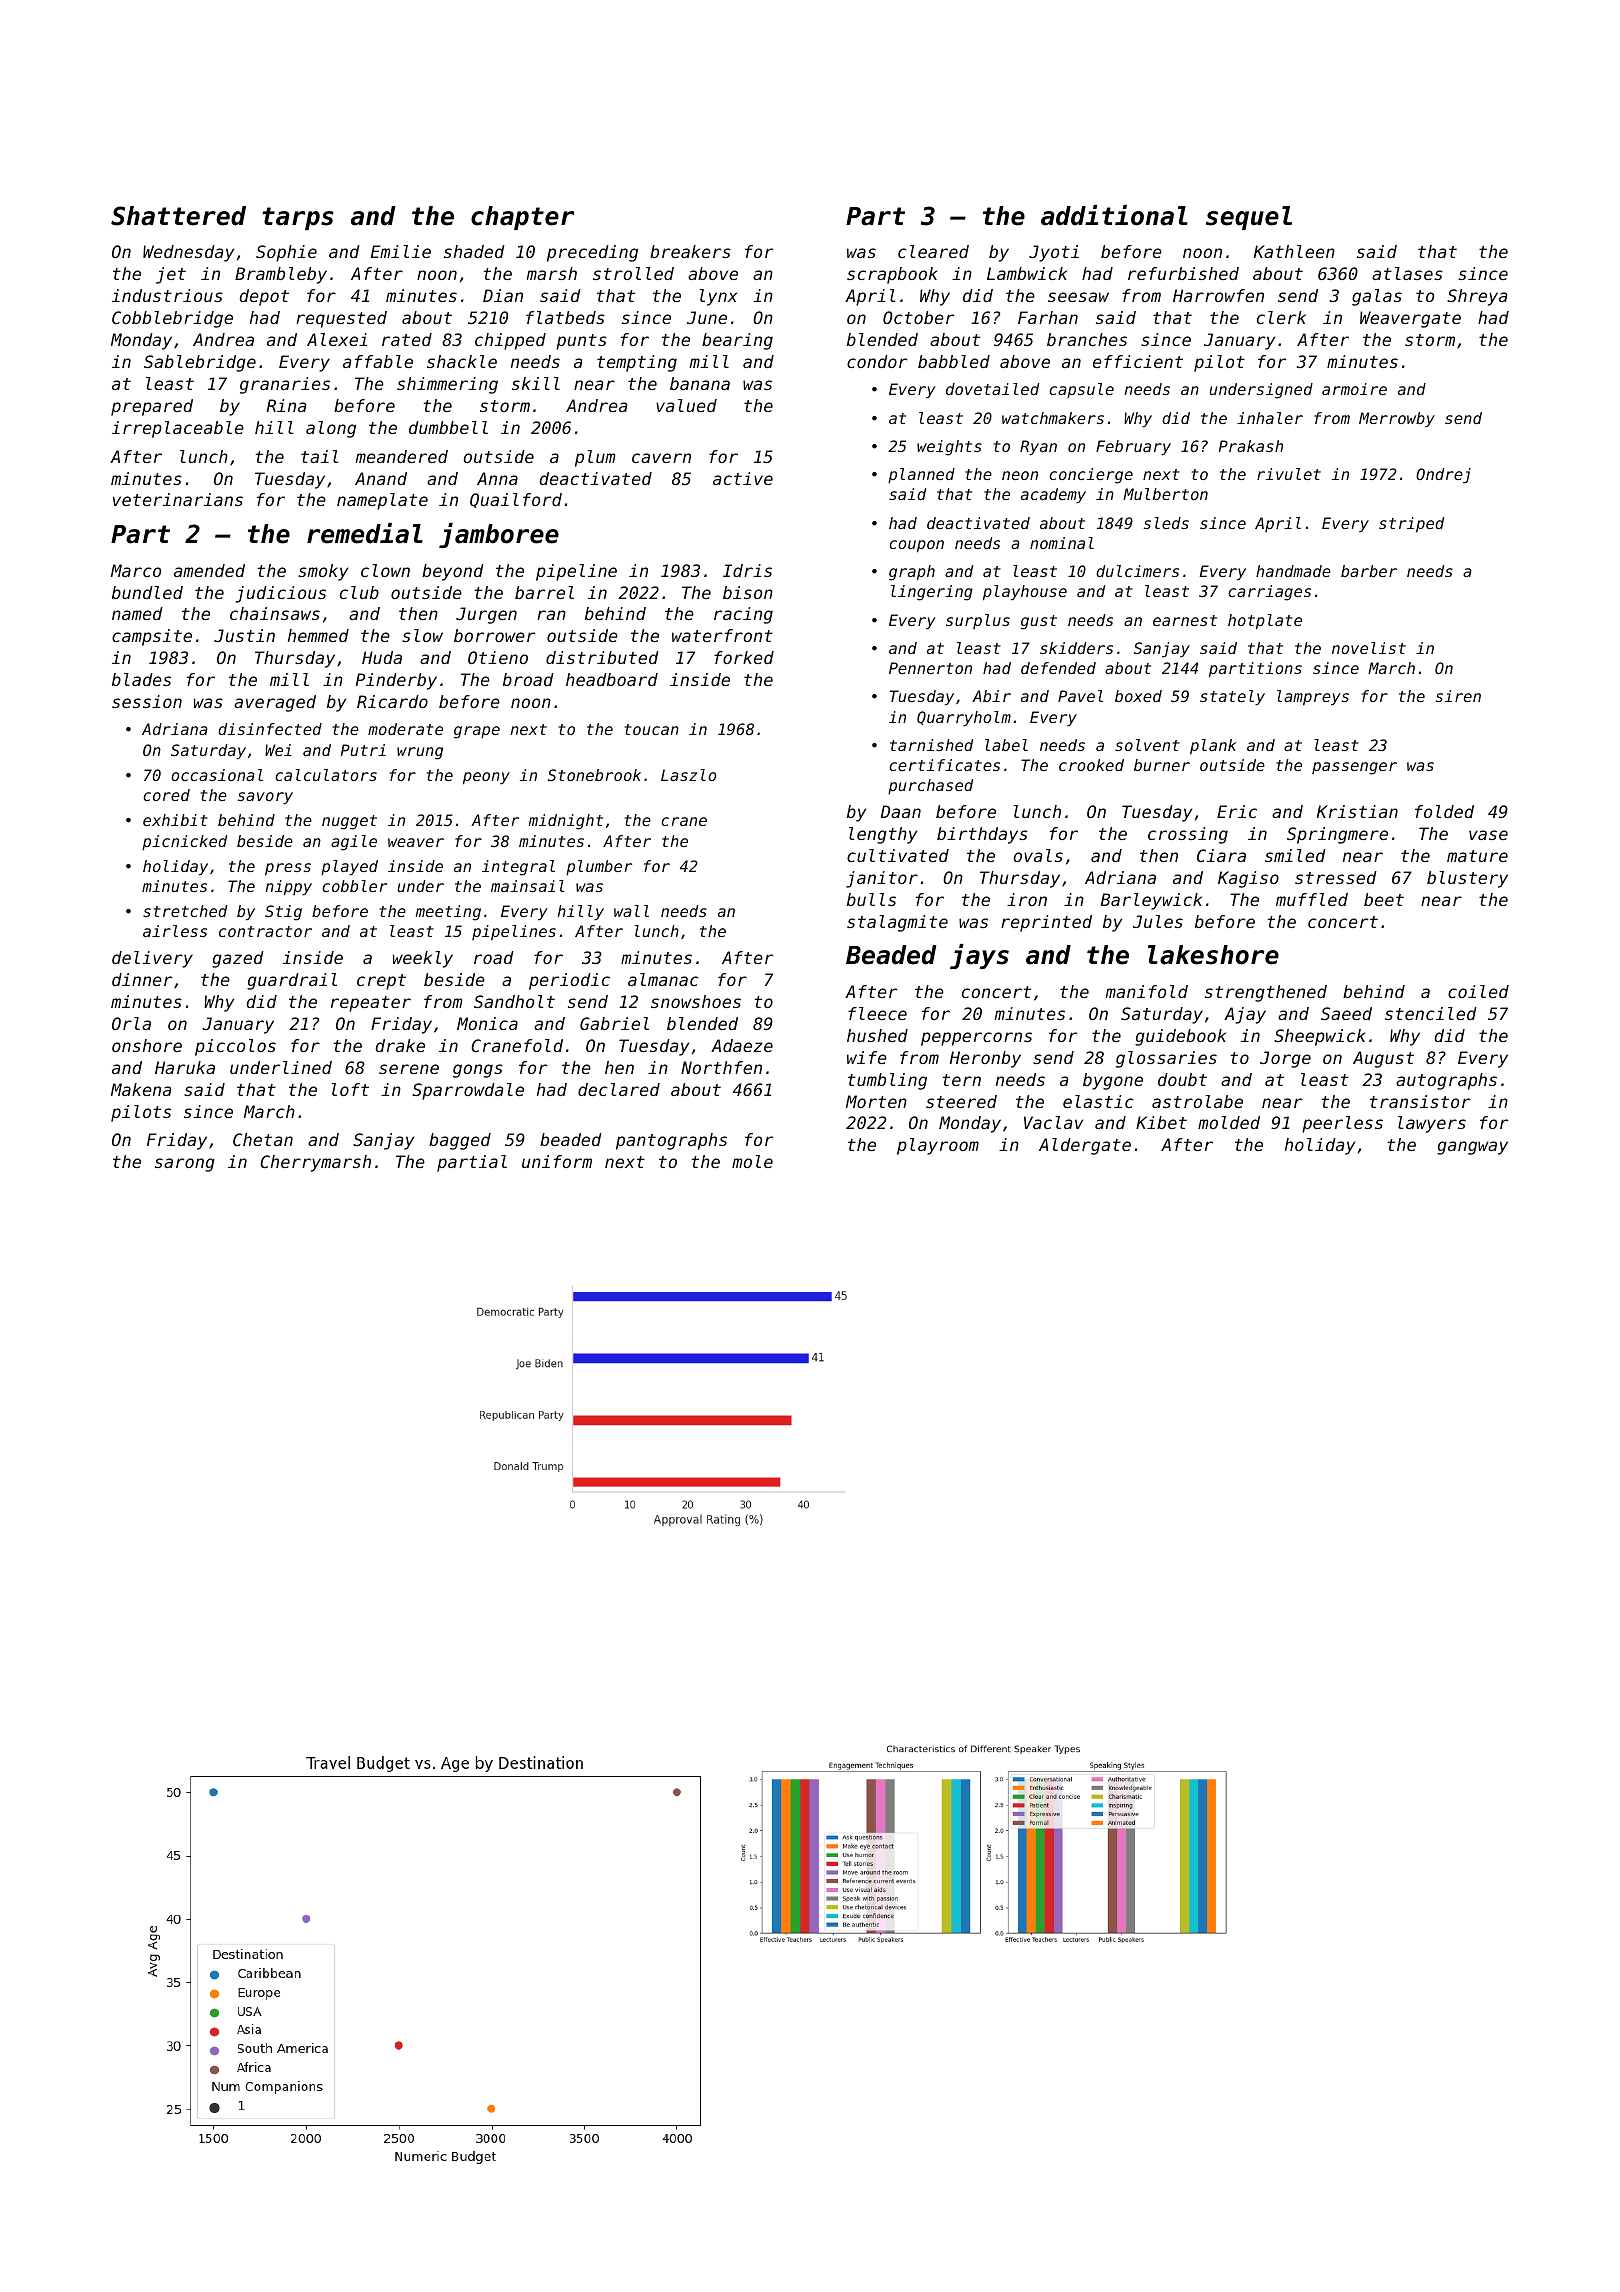 Image resolution: width=1620 pixels, height=2292 pixels. What do you see at coordinates (1313, 698) in the page?
I see `lampreys` at bounding box center [1313, 698].
